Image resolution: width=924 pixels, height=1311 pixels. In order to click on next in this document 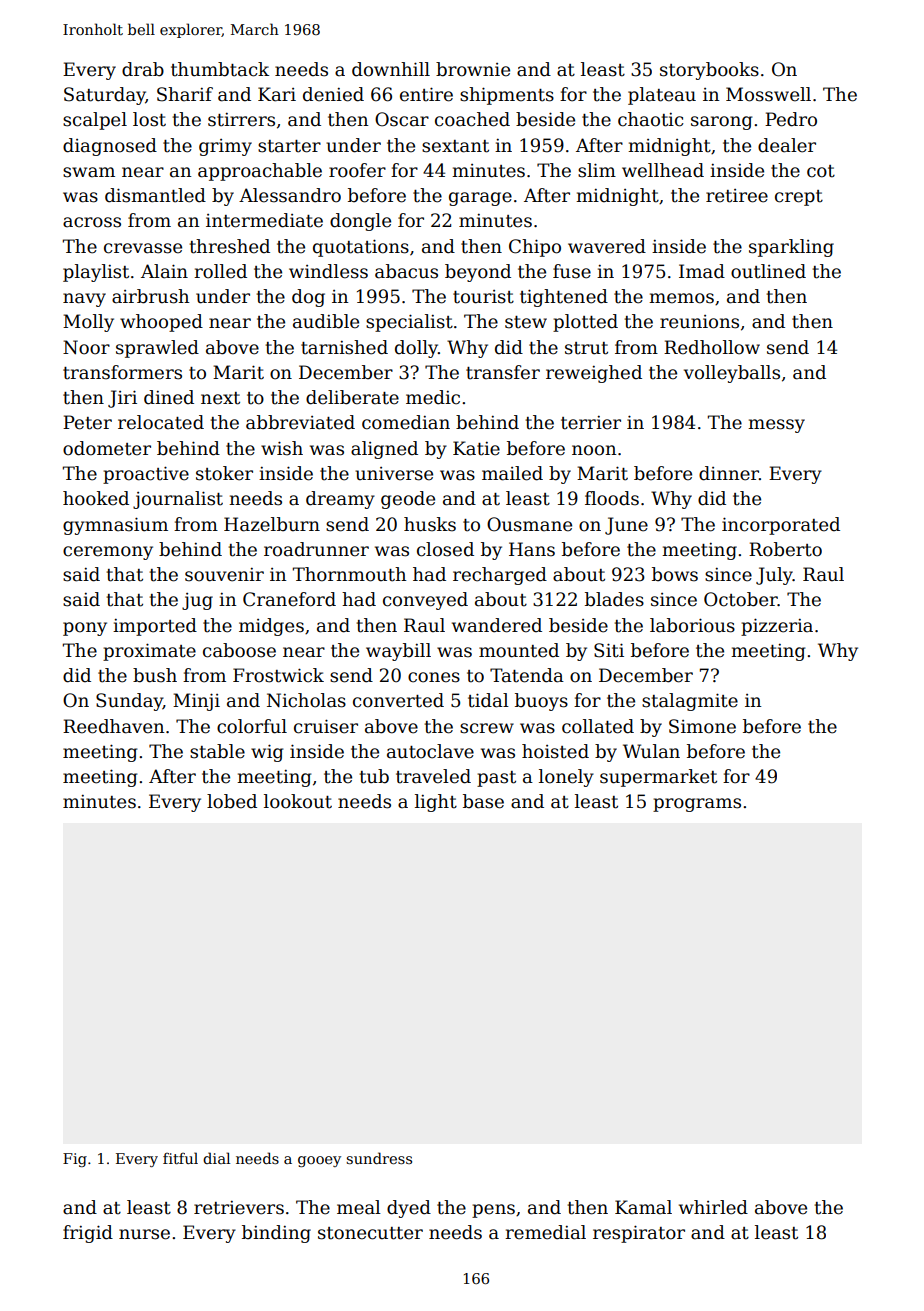, I will do `click(220, 398)`.
